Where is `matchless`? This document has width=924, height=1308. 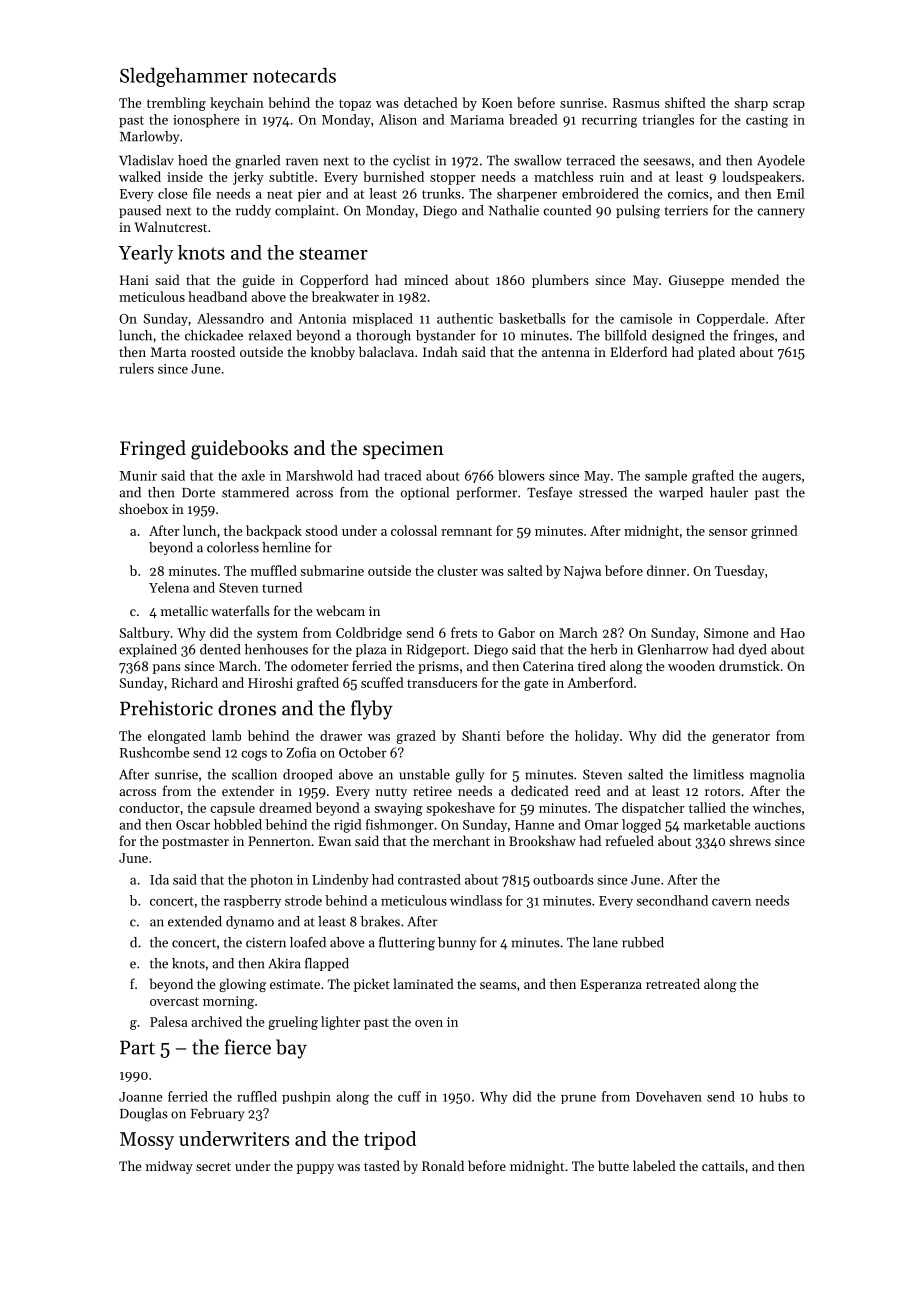
matchless is located at coordinates (563, 176).
